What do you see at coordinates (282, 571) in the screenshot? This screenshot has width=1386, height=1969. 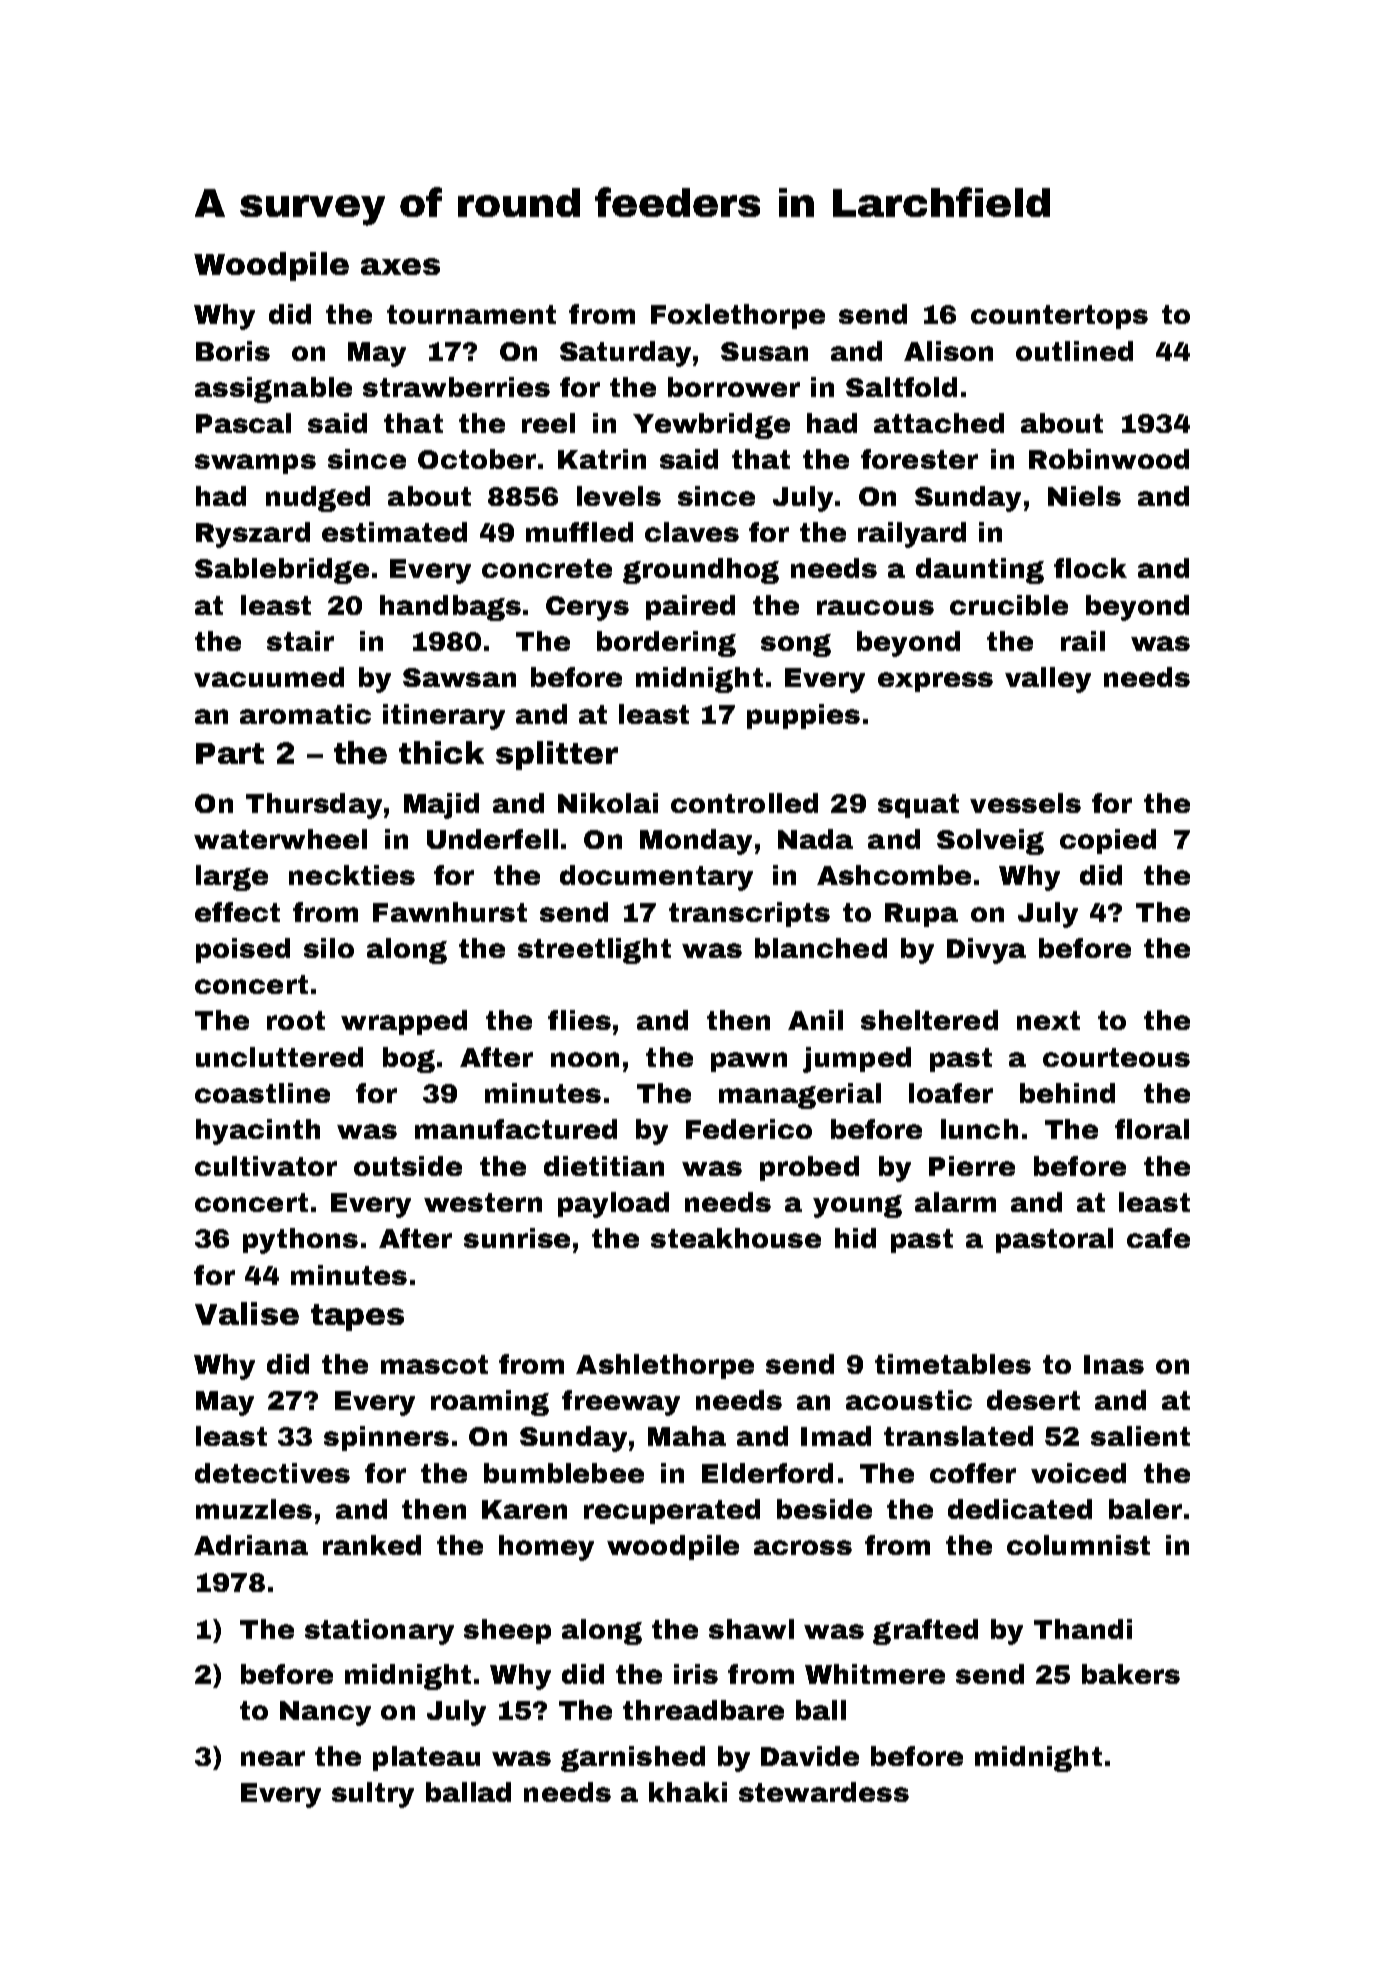 I see `Sablebridge` at bounding box center [282, 571].
